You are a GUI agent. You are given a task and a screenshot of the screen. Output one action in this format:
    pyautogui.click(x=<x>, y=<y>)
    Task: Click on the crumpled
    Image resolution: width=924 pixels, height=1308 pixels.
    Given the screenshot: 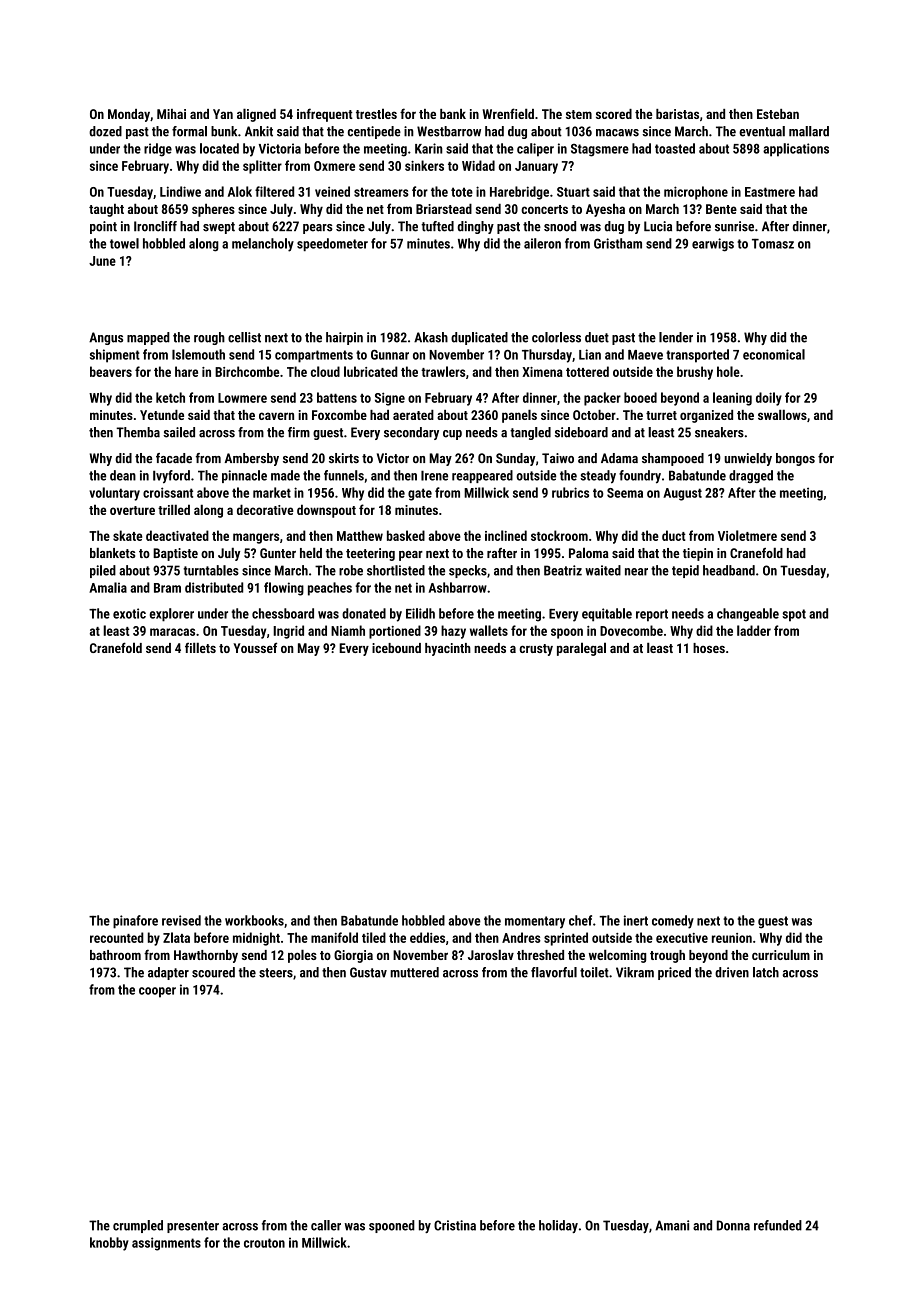 What is the action you would take?
    pyautogui.click(x=138, y=1226)
